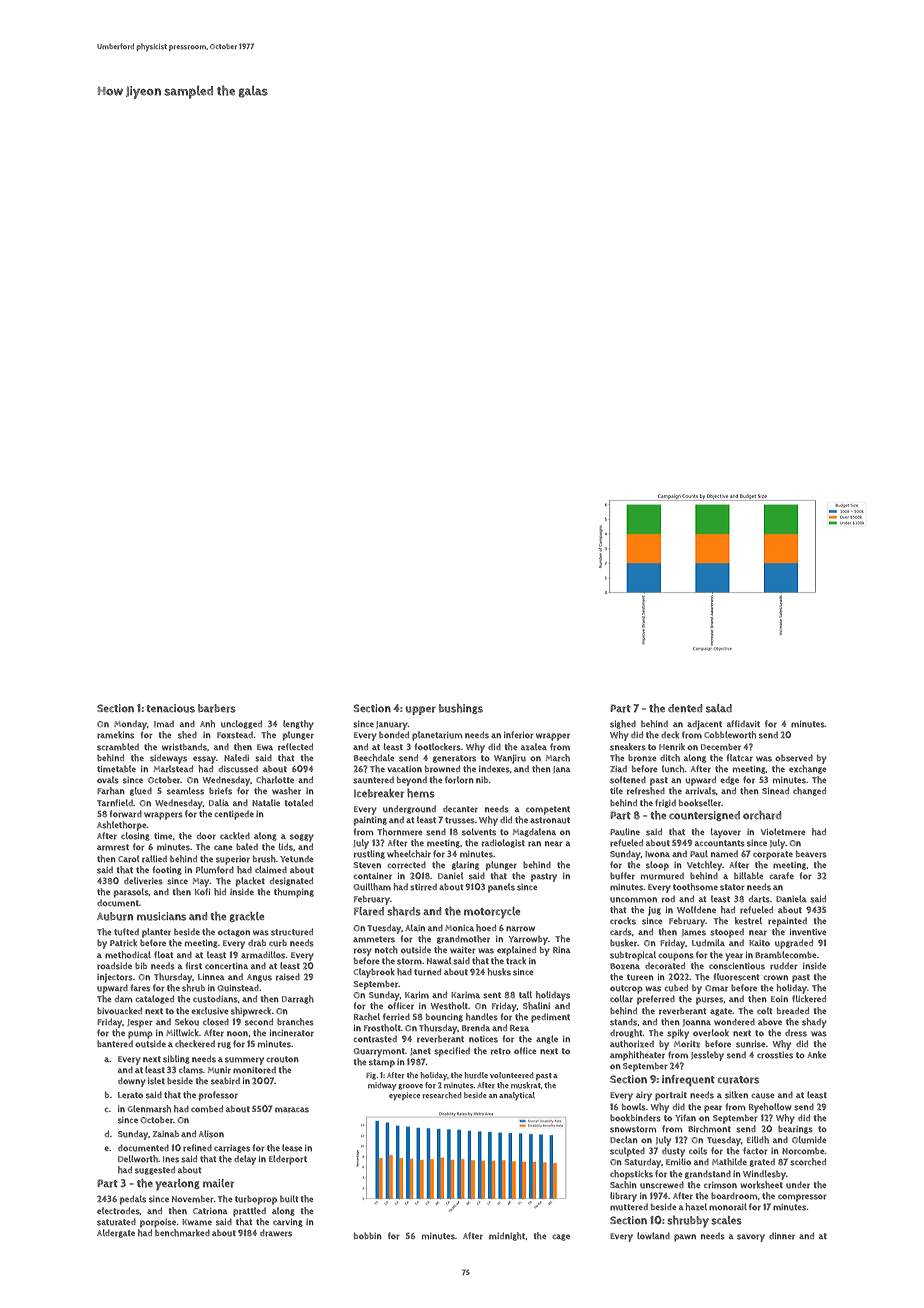 This page has width=924, height=1308. I want to click on planetarium, so click(437, 736).
